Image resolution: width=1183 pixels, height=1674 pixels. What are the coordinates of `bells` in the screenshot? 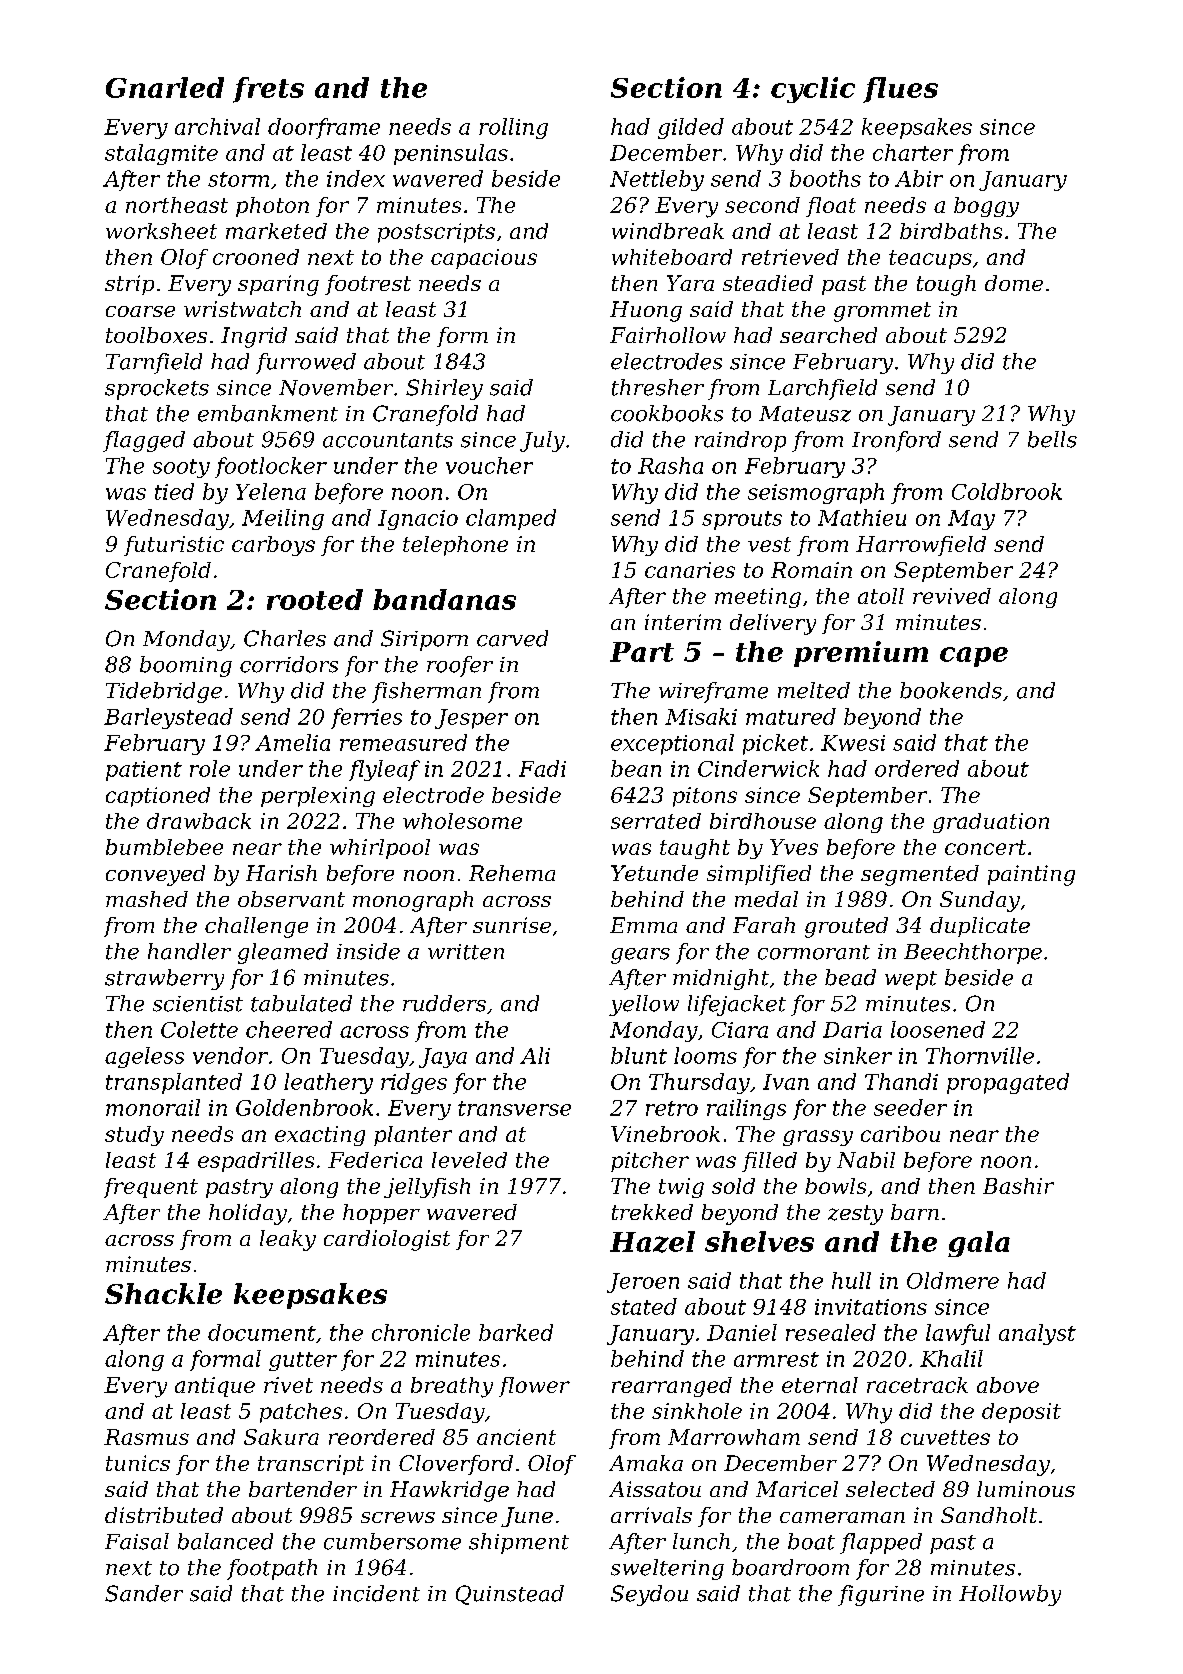 It's located at (1052, 439).
